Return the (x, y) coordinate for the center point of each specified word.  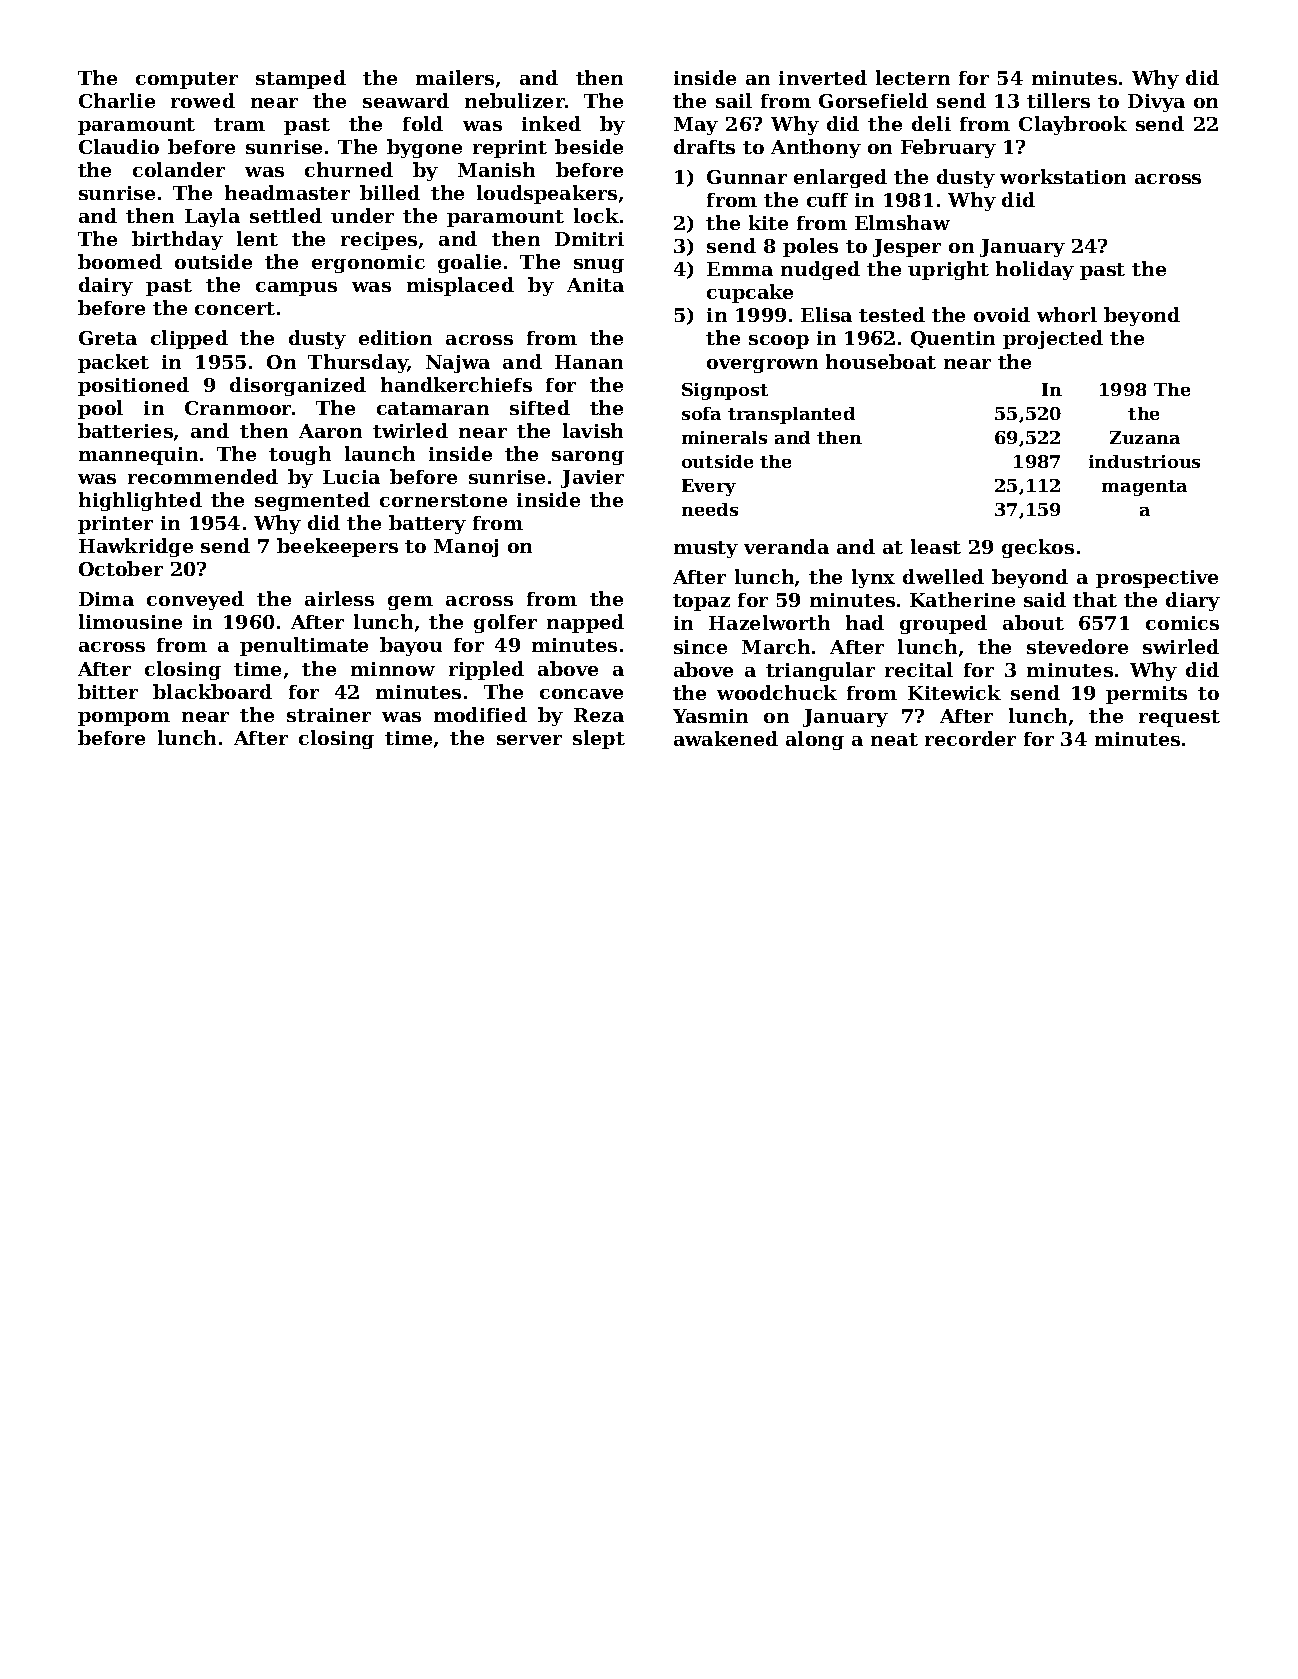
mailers (455, 77)
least (936, 546)
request (1179, 718)
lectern (913, 77)
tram (239, 124)
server (529, 740)
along (815, 740)
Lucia (351, 477)
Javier (592, 479)
